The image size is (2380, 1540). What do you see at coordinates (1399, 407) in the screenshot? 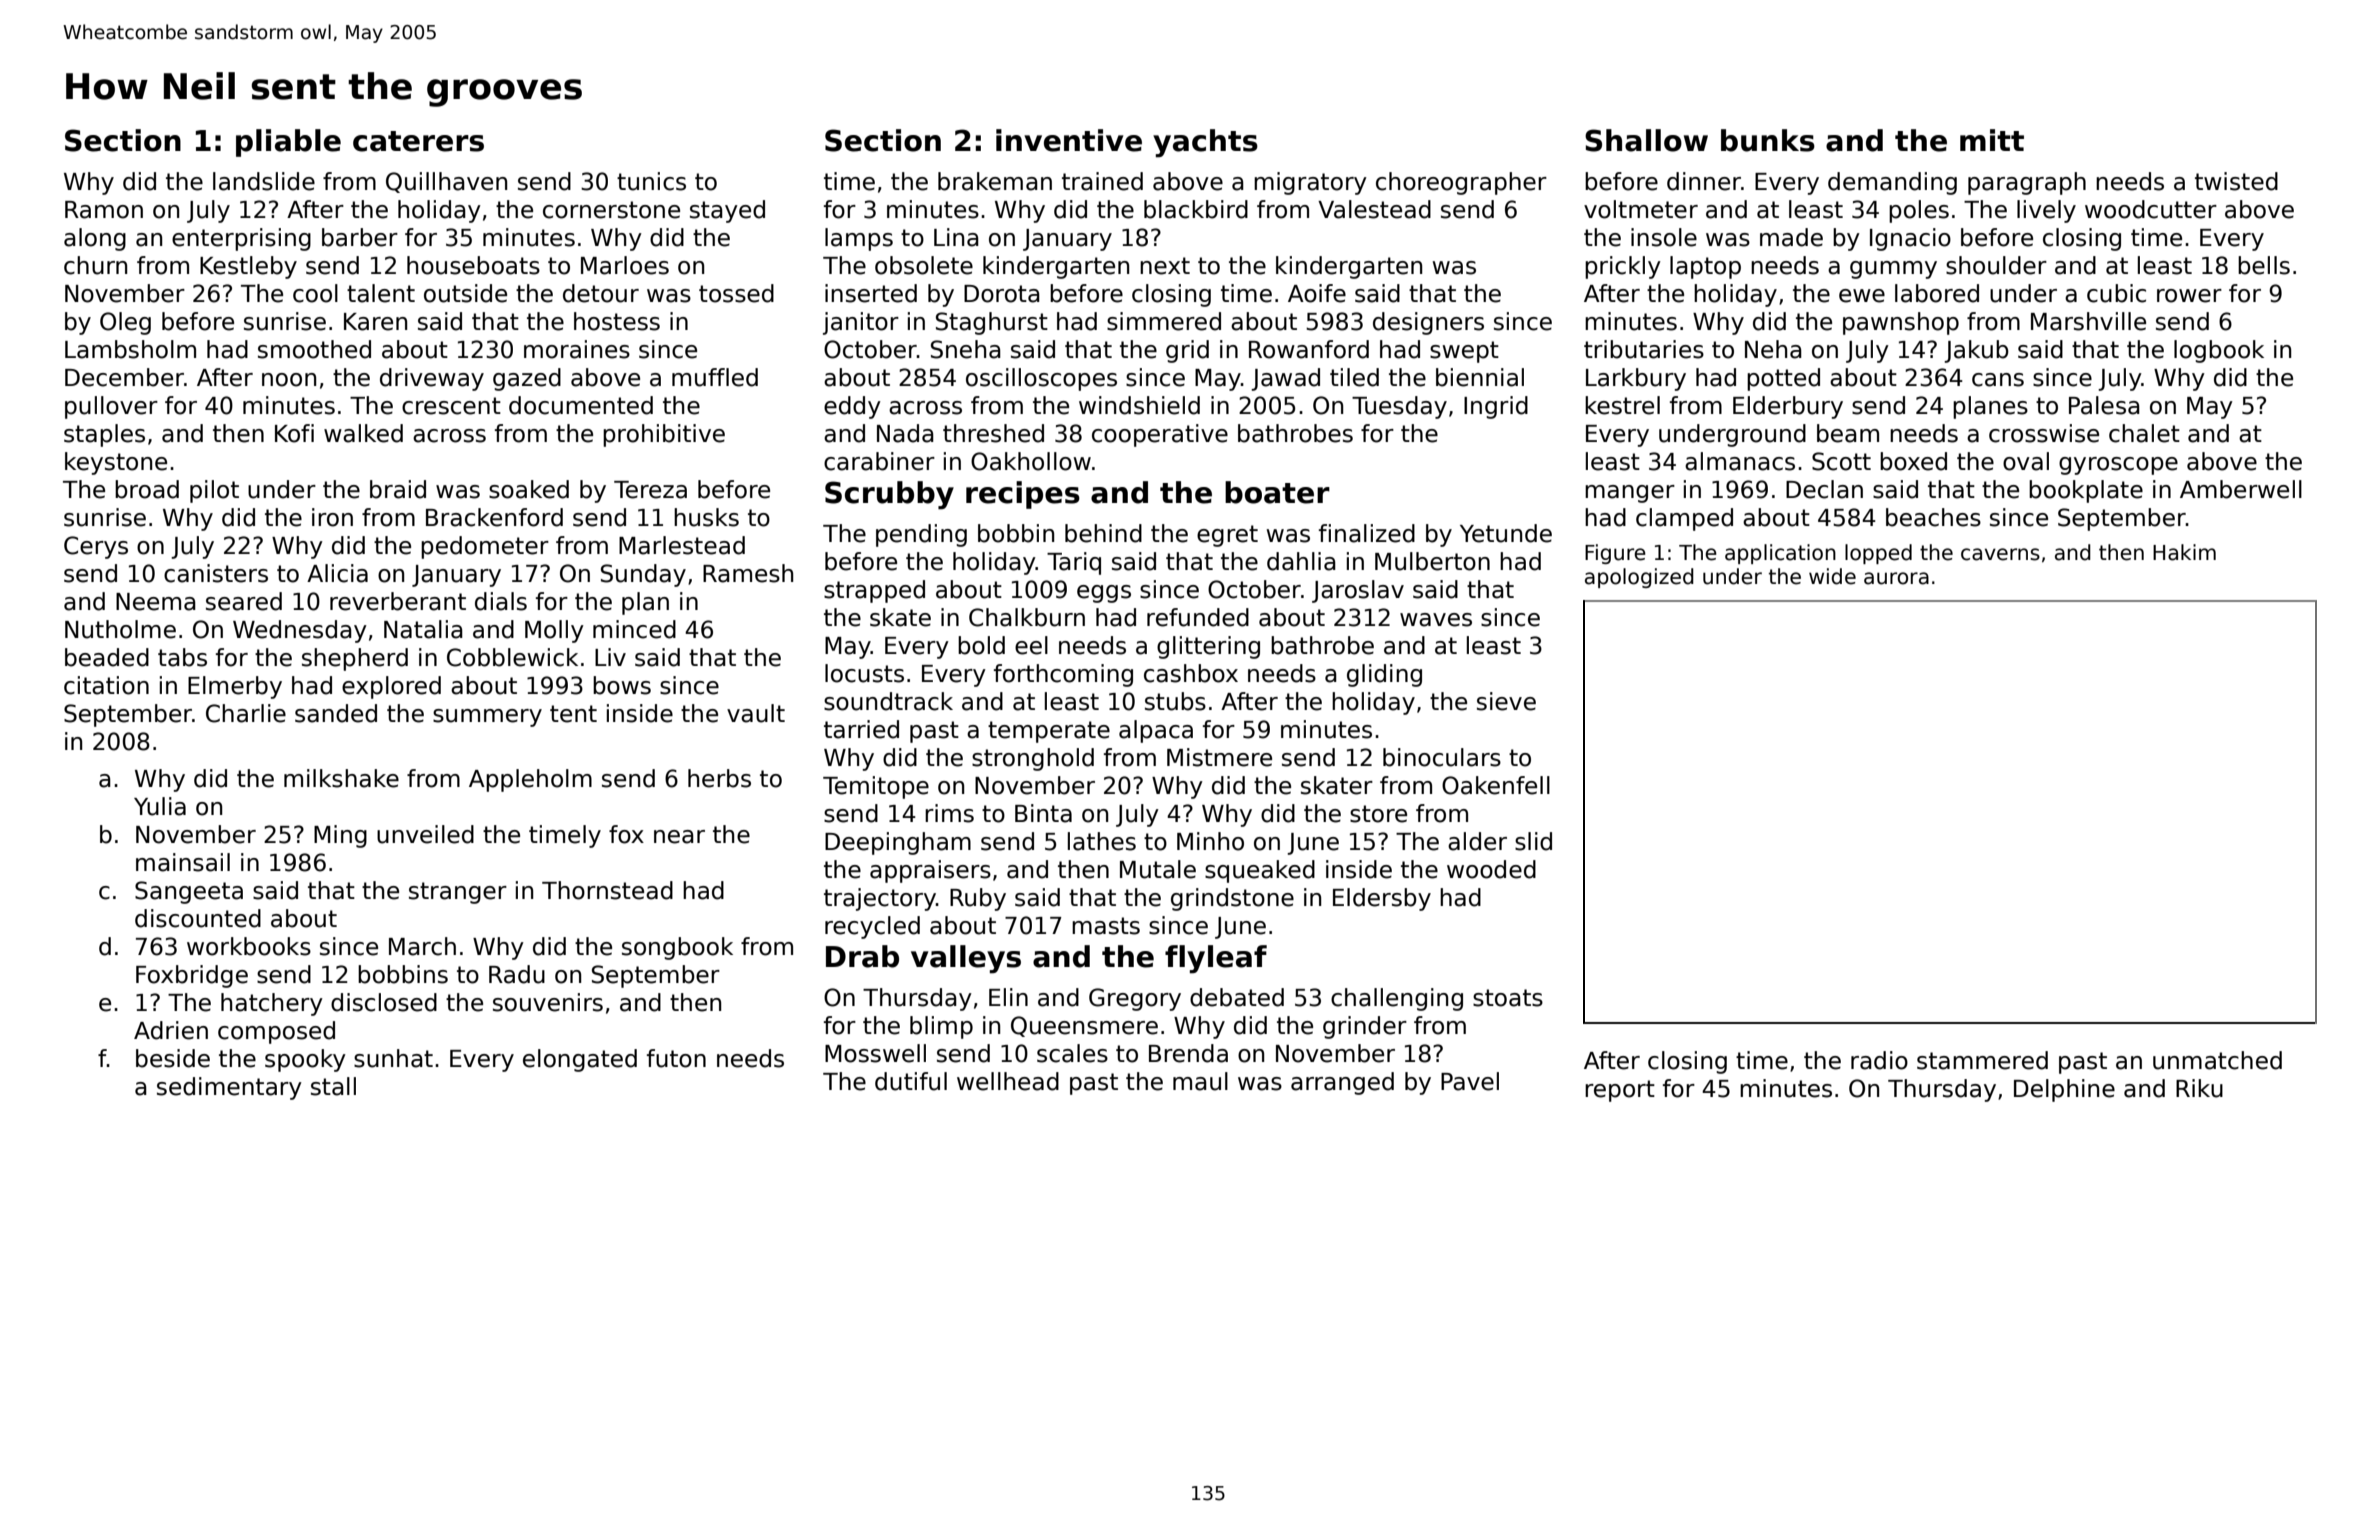
I see `Tuesday` at bounding box center [1399, 407].
